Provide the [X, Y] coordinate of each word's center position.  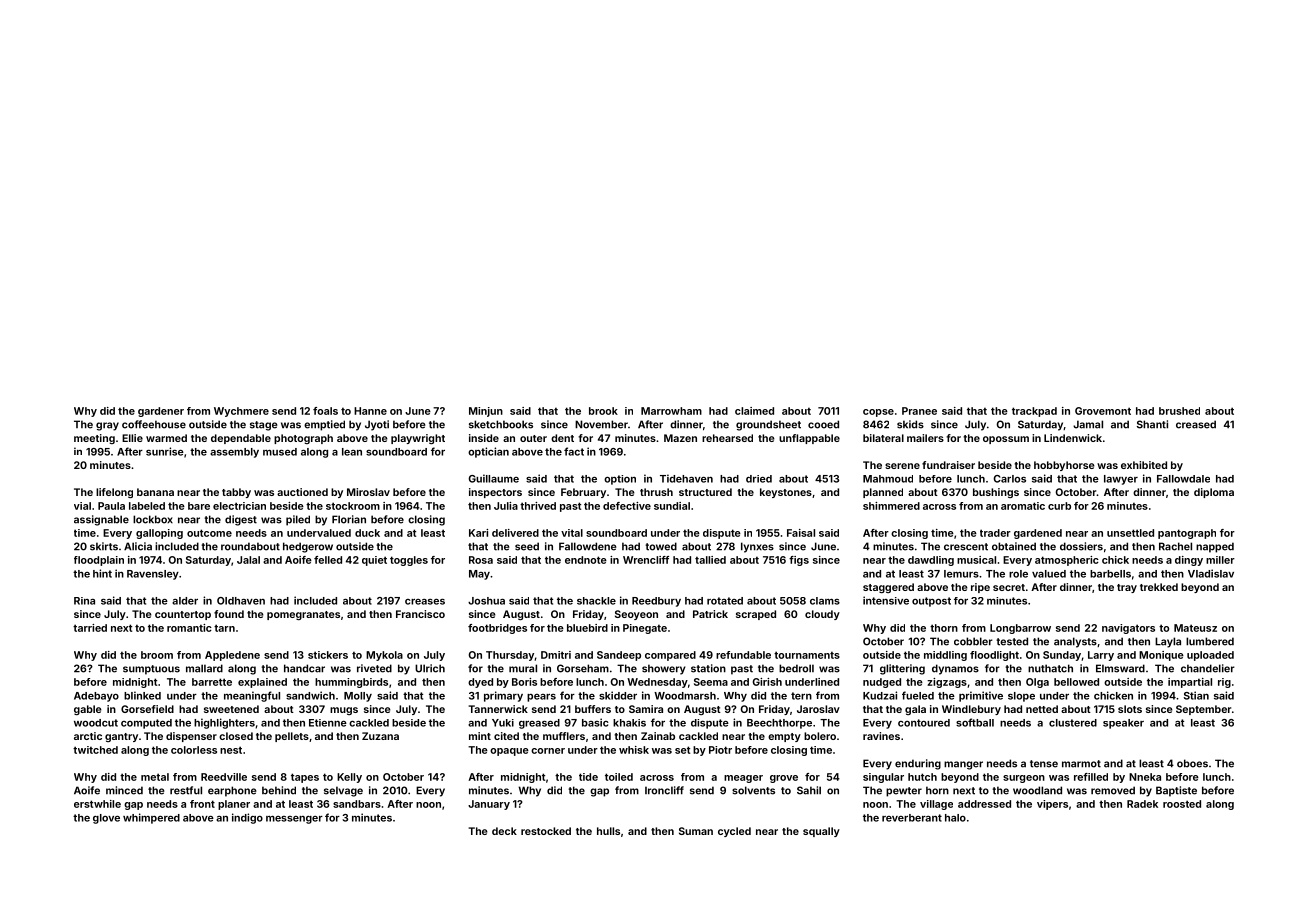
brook [603, 411]
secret [1009, 587]
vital [572, 533]
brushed [1179, 411]
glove [106, 819]
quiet [374, 561]
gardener [161, 412]
